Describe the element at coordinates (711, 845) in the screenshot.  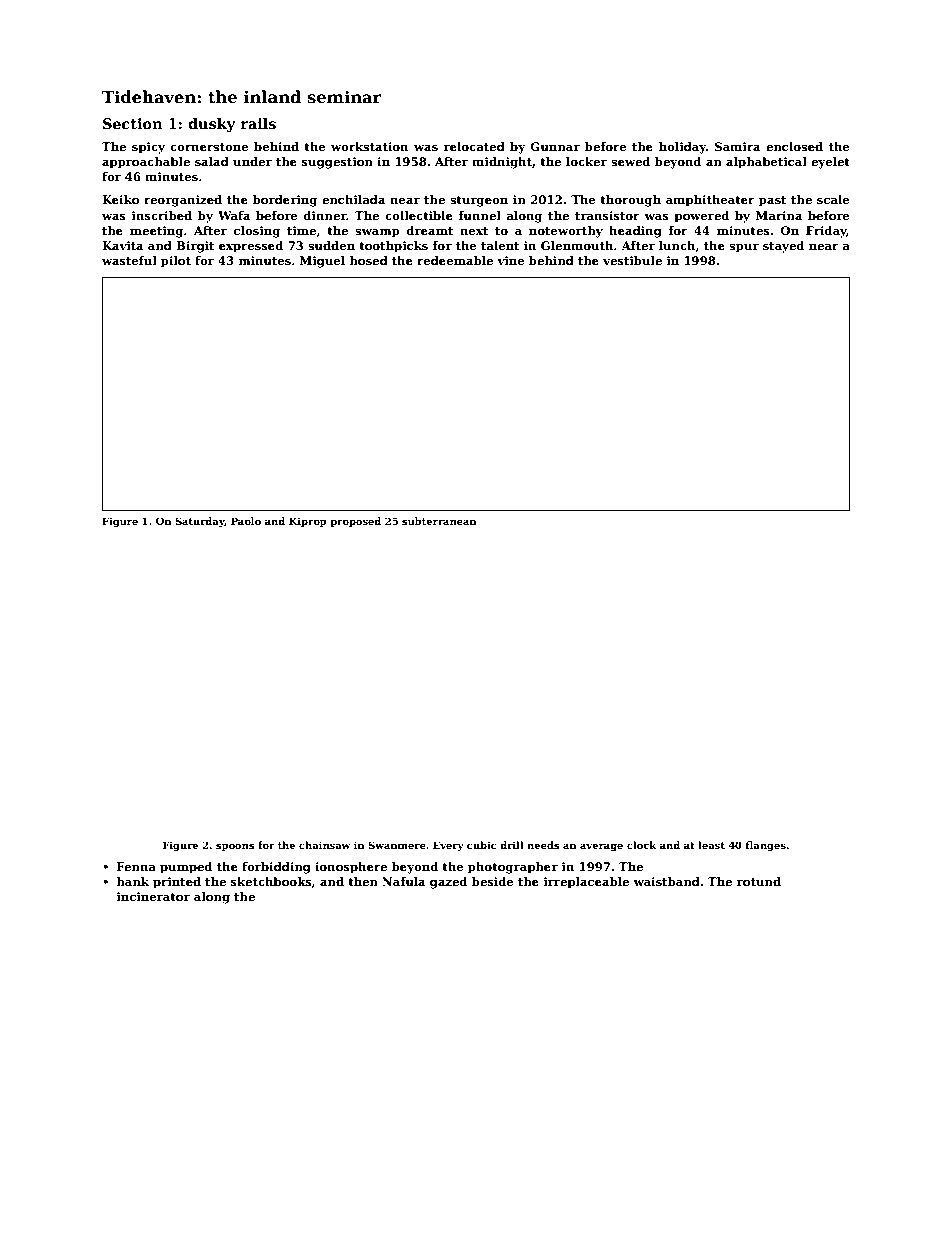
I see `least` at that location.
